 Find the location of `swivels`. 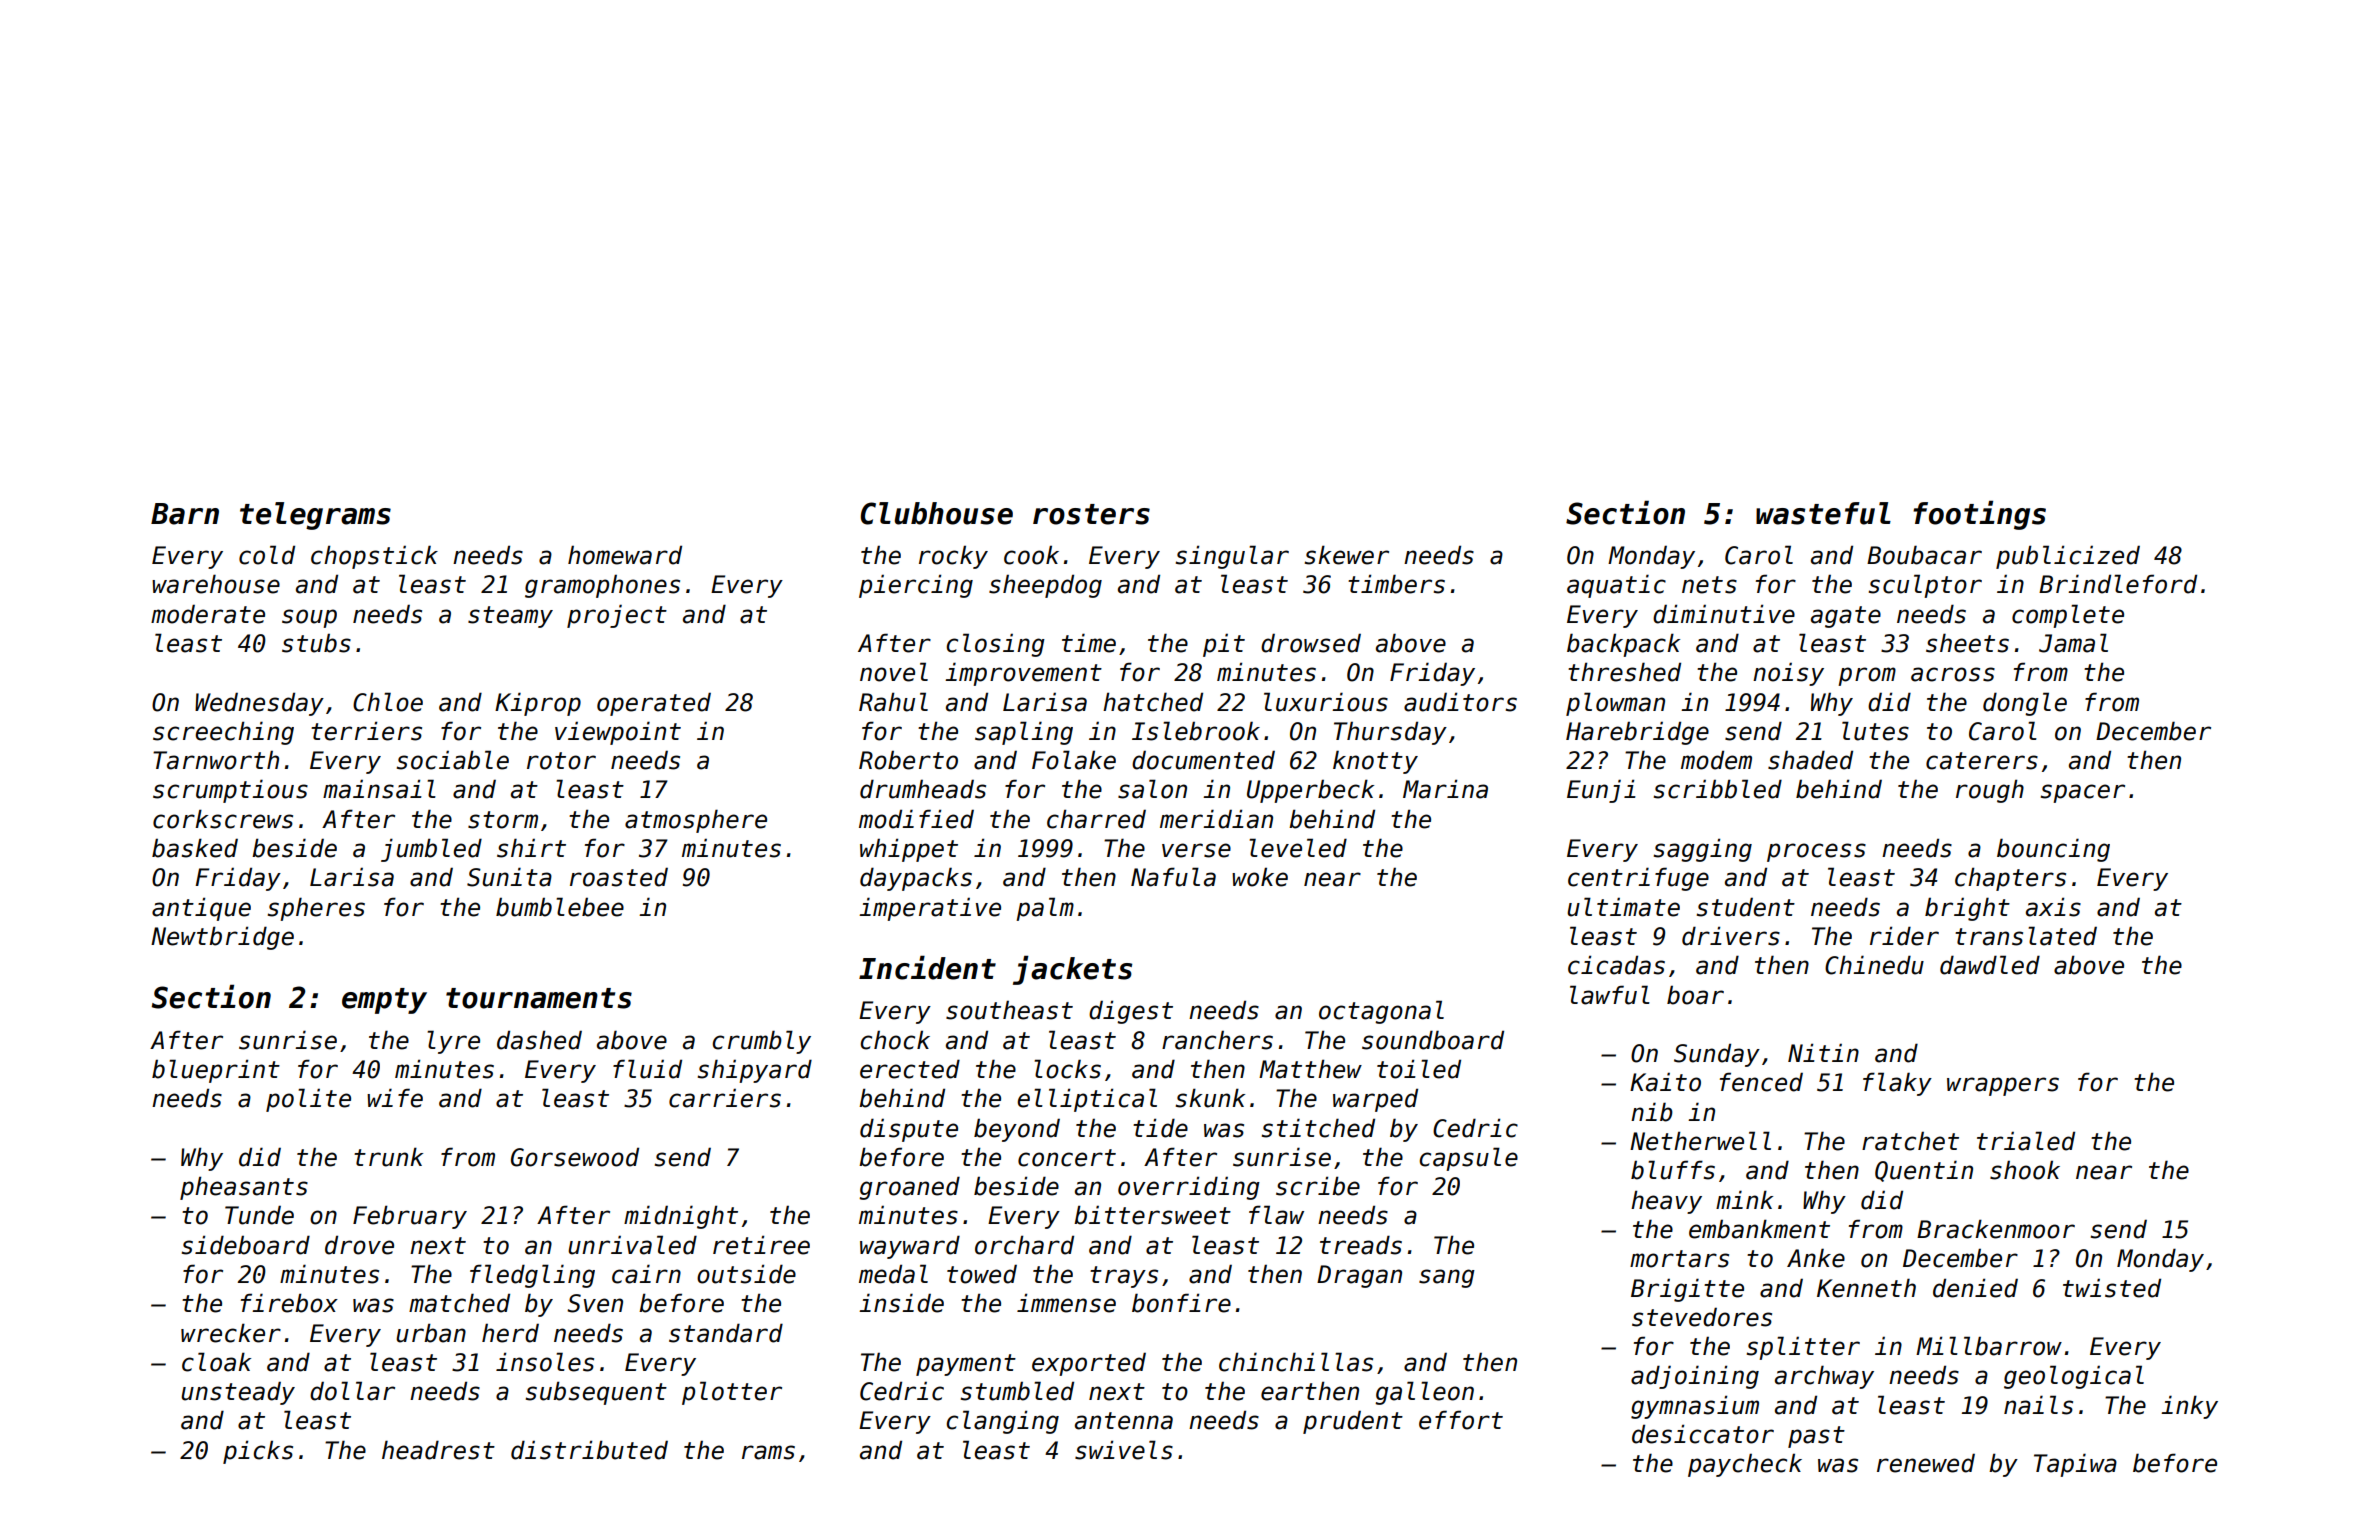

swivels is located at coordinates (1124, 1450).
